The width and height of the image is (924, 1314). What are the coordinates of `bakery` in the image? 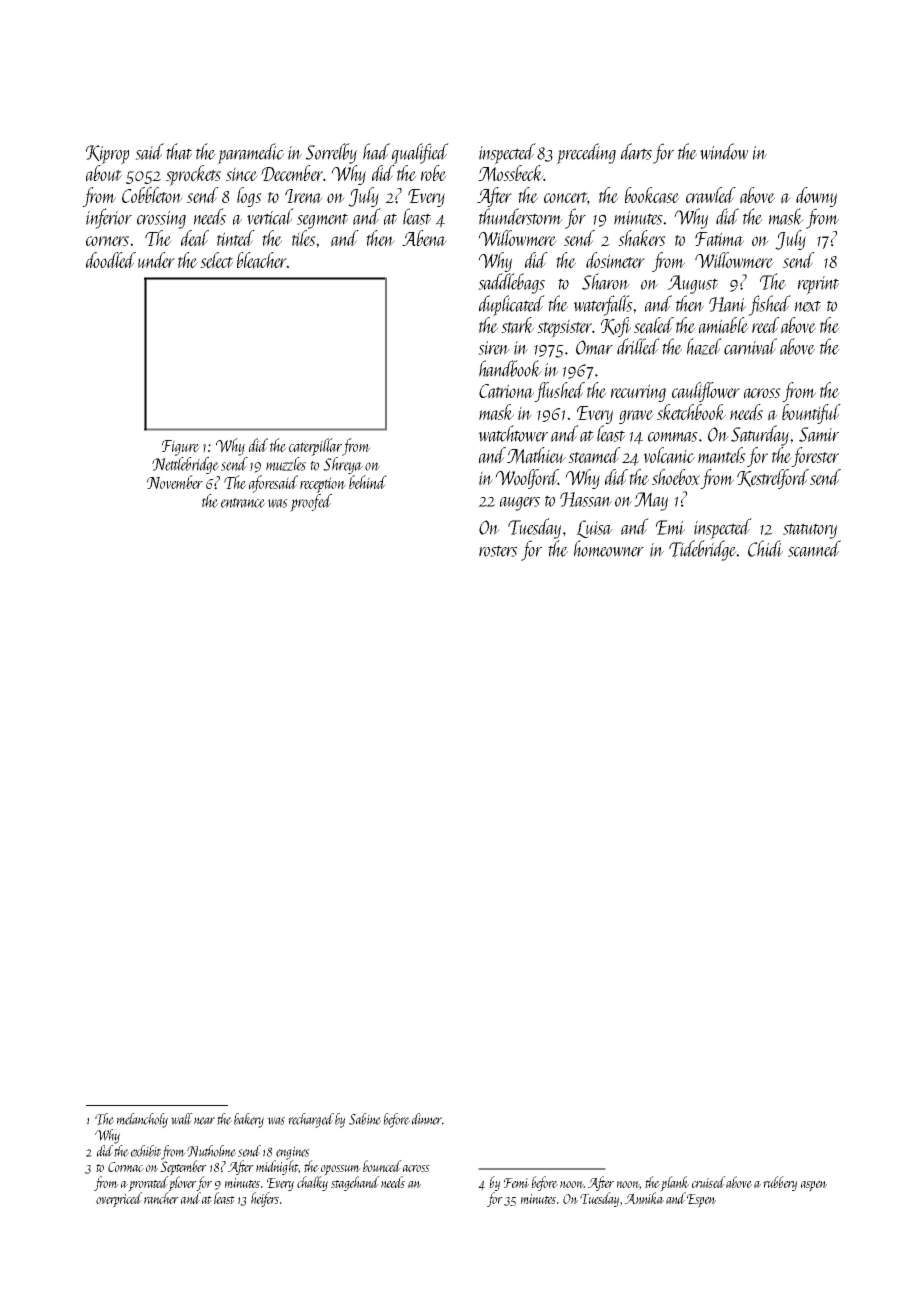 It's located at (249, 1120).
